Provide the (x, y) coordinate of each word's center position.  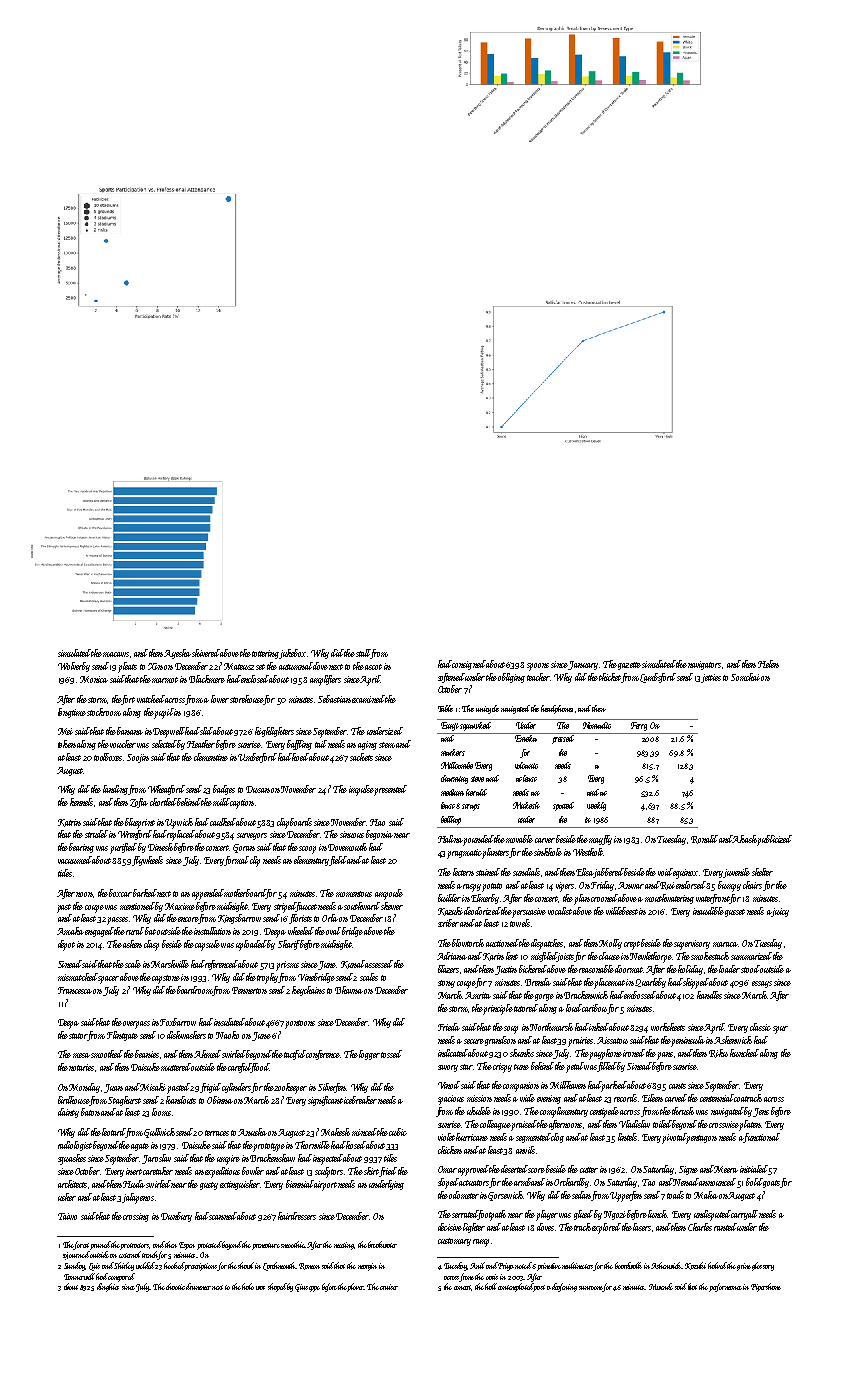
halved (717, 1265)
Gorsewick (506, 1196)
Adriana (452, 956)
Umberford (257, 758)
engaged (99, 932)
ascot (373, 667)
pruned (100, 1245)
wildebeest (622, 911)
